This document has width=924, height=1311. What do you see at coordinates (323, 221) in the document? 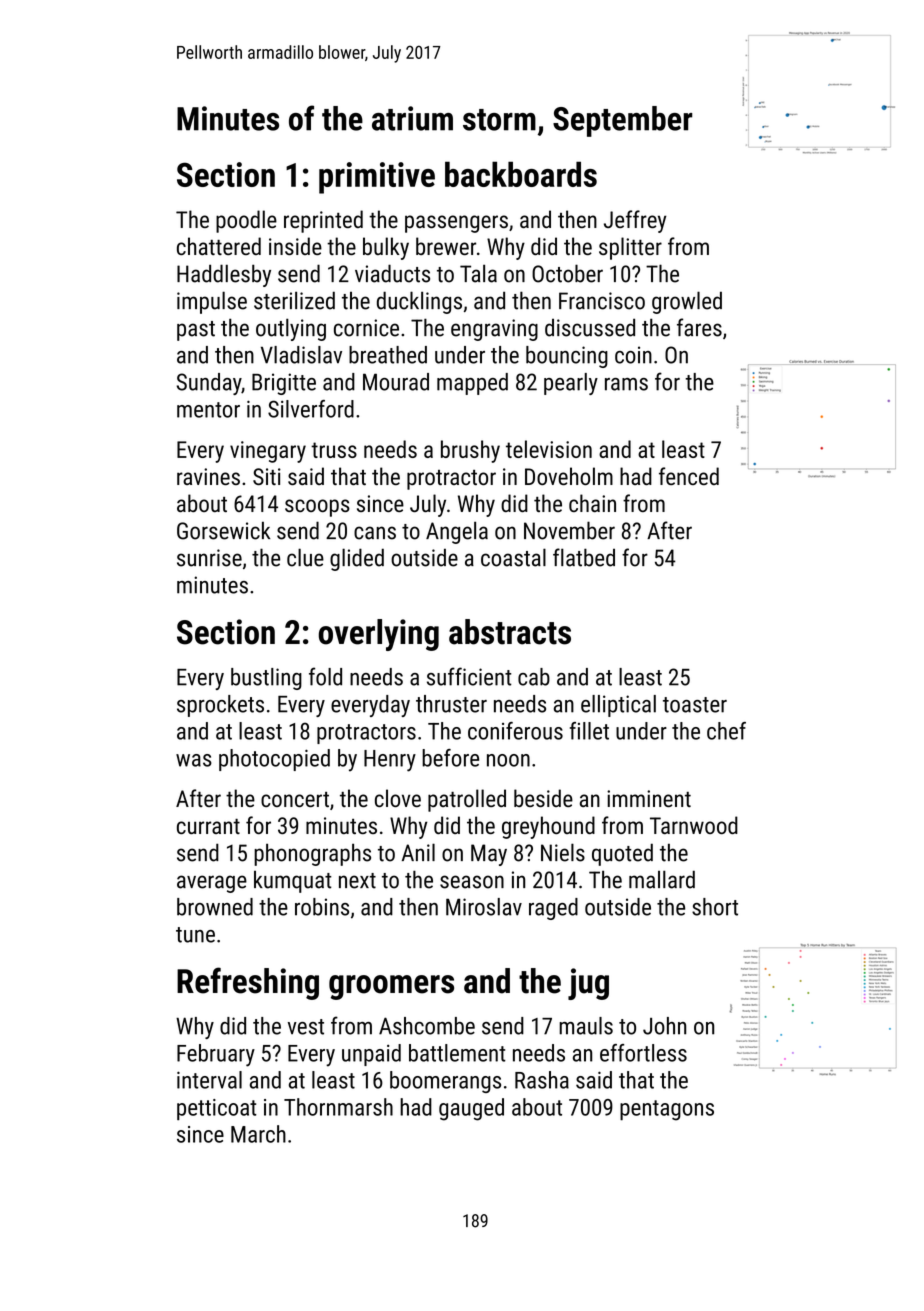
I see `reprinted` at bounding box center [323, 221].
